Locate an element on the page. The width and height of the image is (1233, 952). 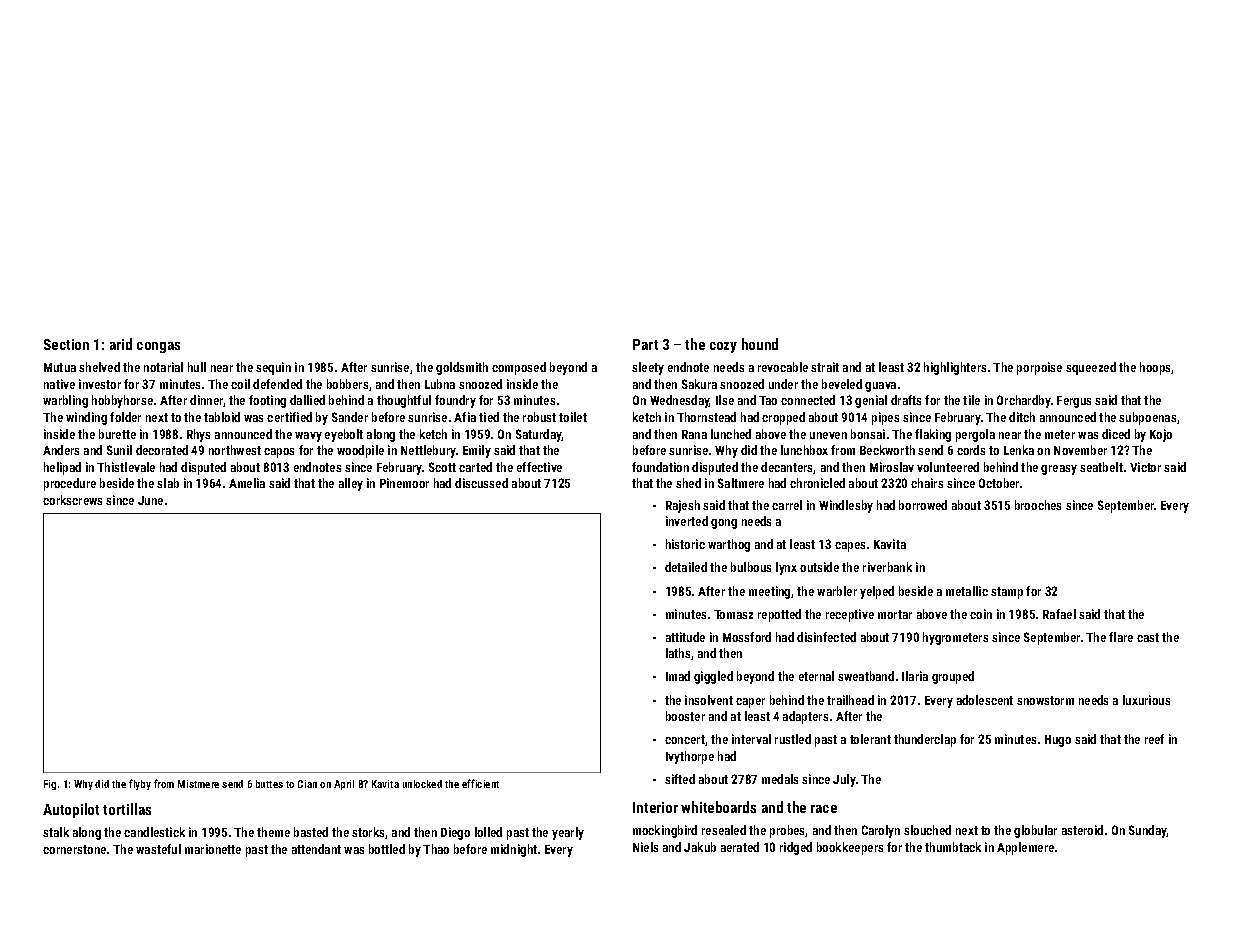
yelped is located at coordinates (877, 592).
